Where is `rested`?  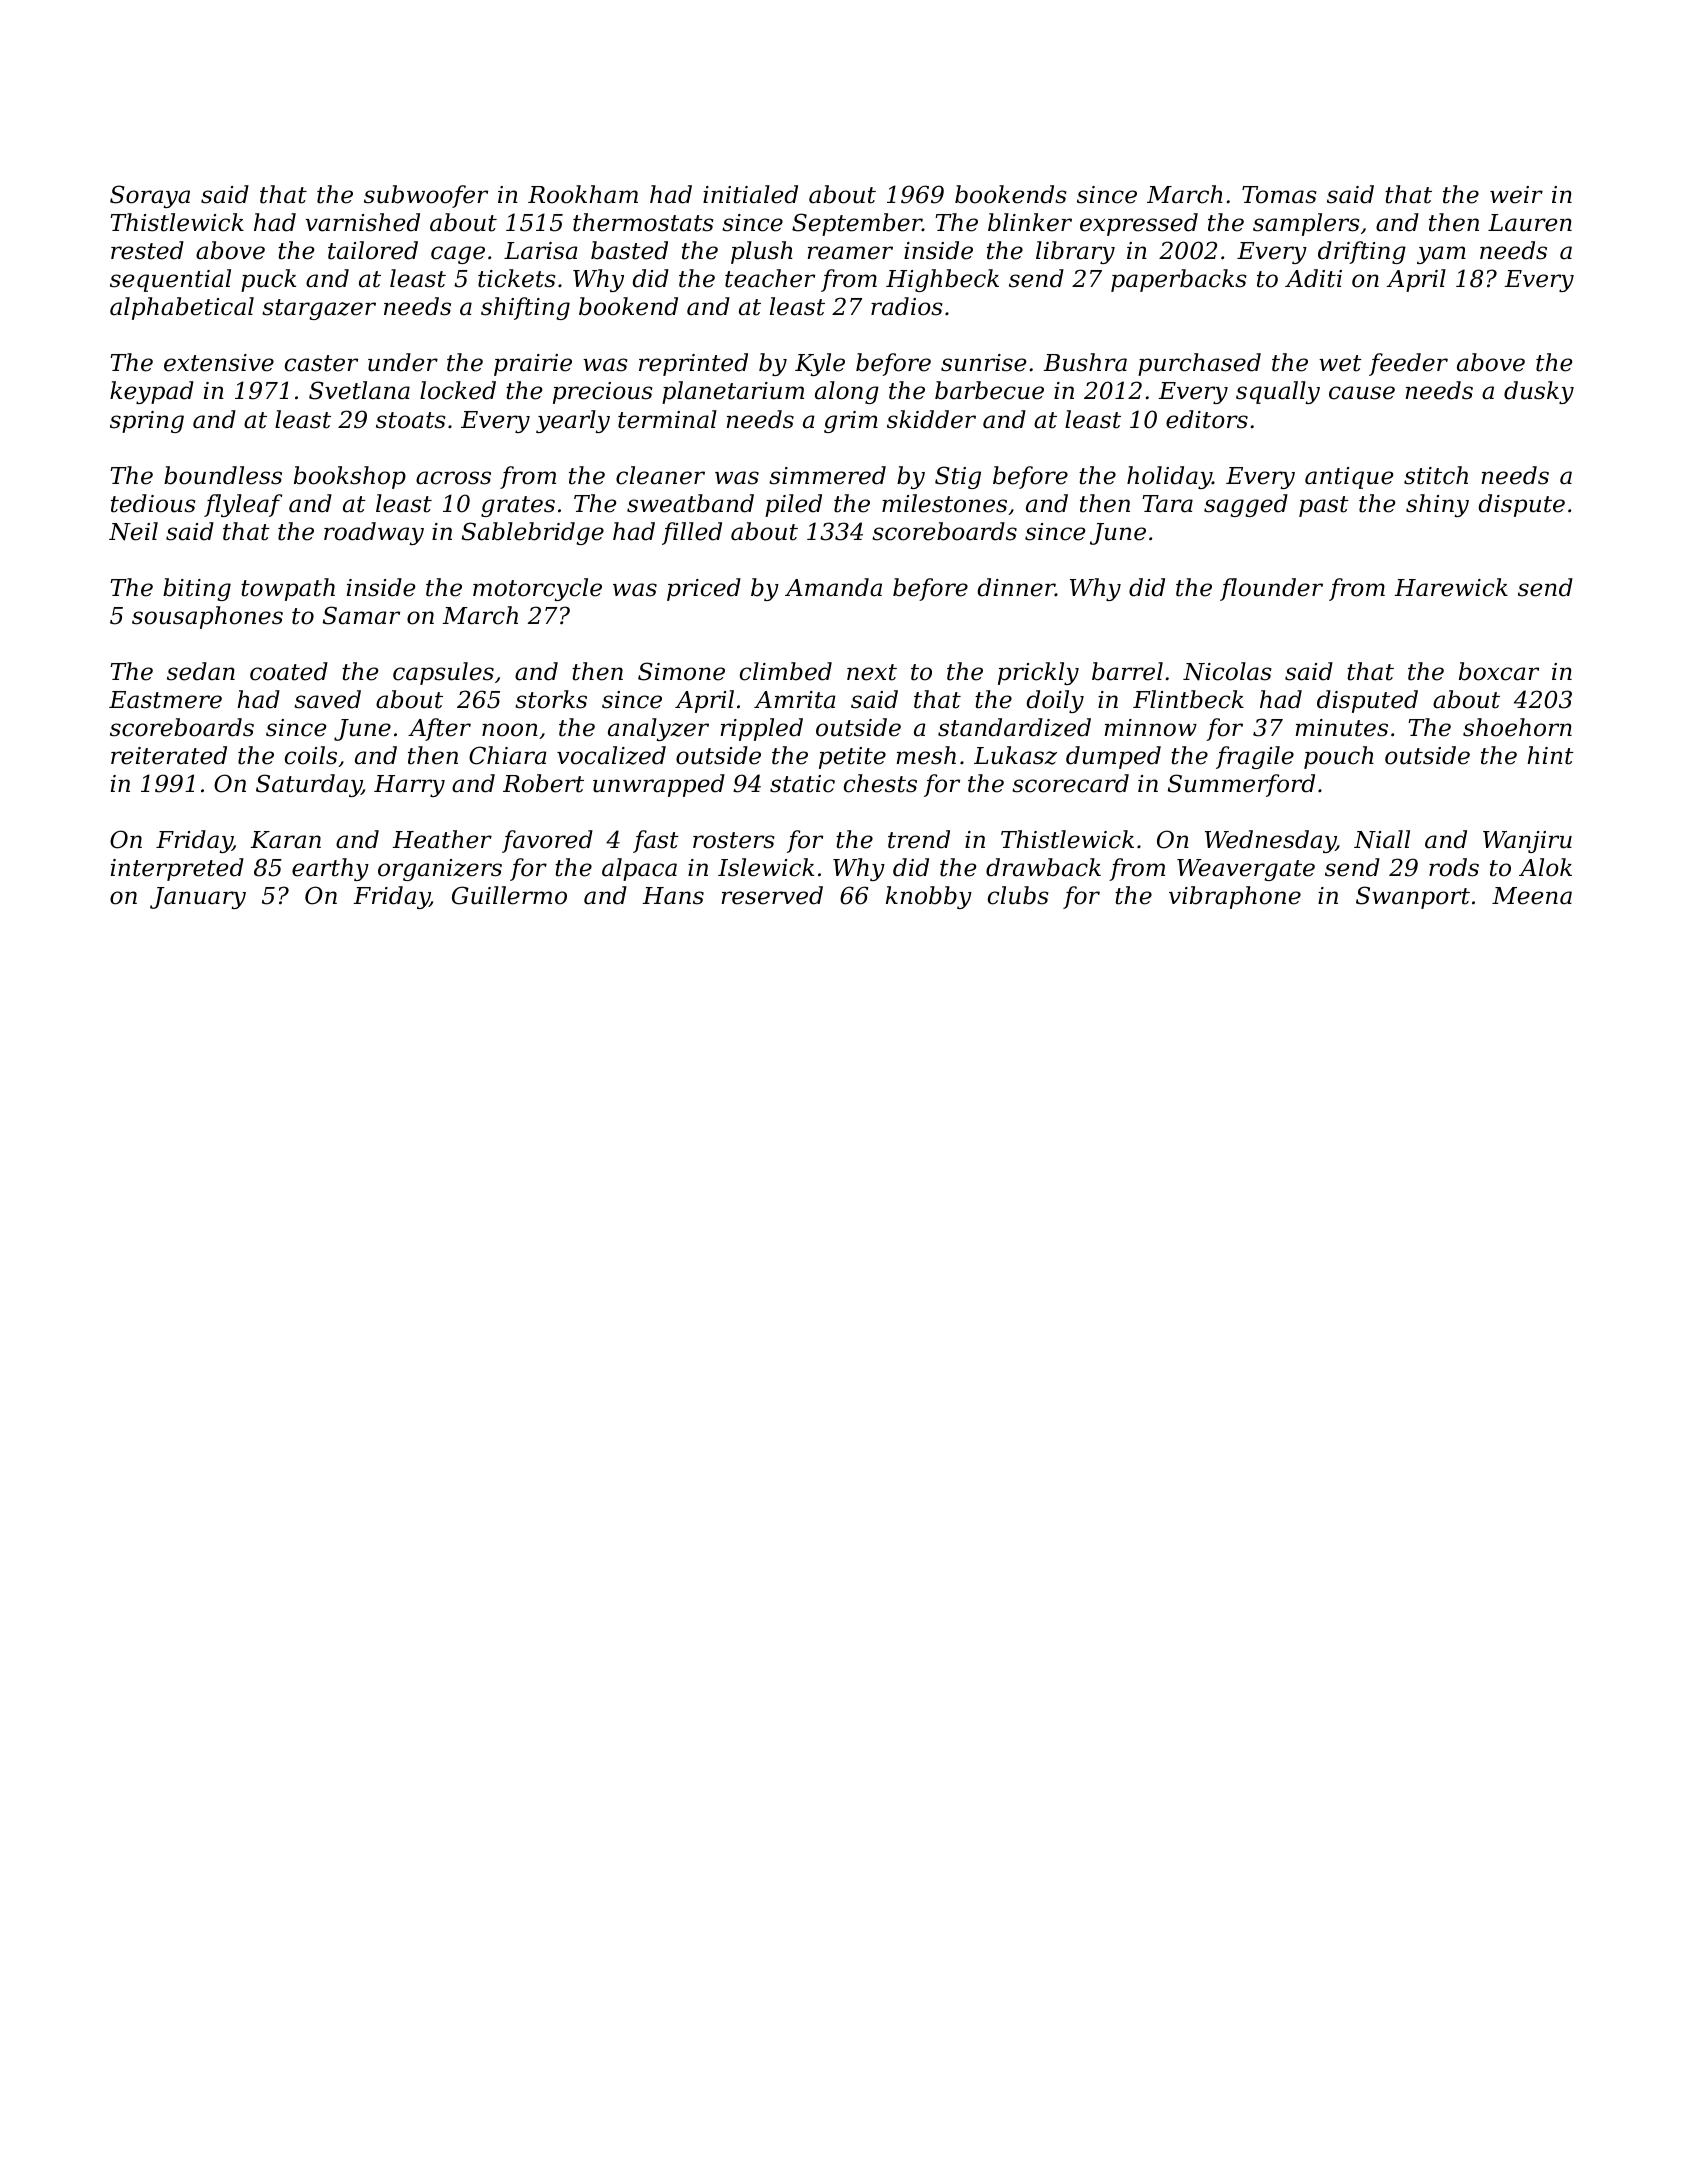
rested is located at coordinates (147, 250).
